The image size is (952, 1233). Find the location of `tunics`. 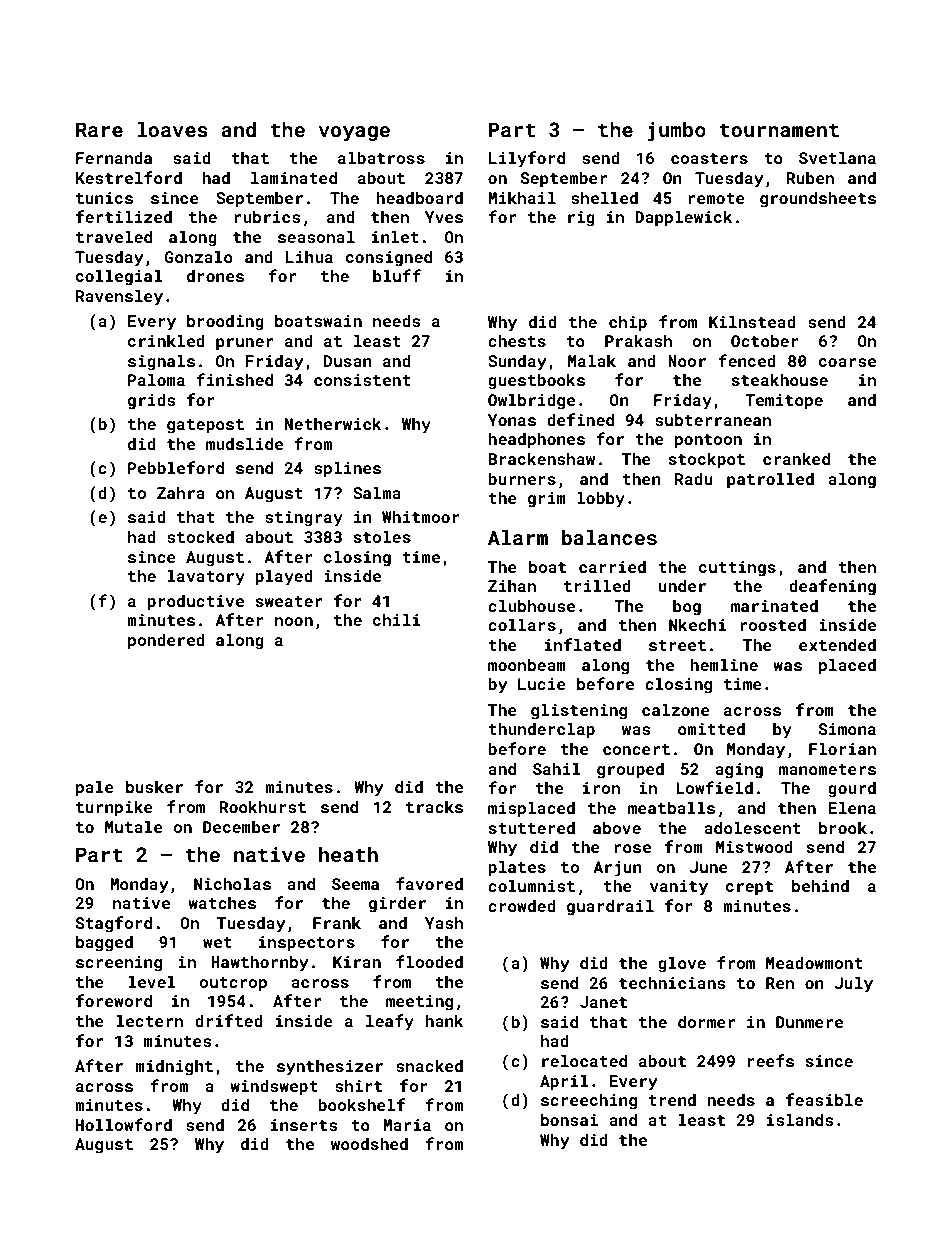

tunics is located at coordinates (104, 198).
